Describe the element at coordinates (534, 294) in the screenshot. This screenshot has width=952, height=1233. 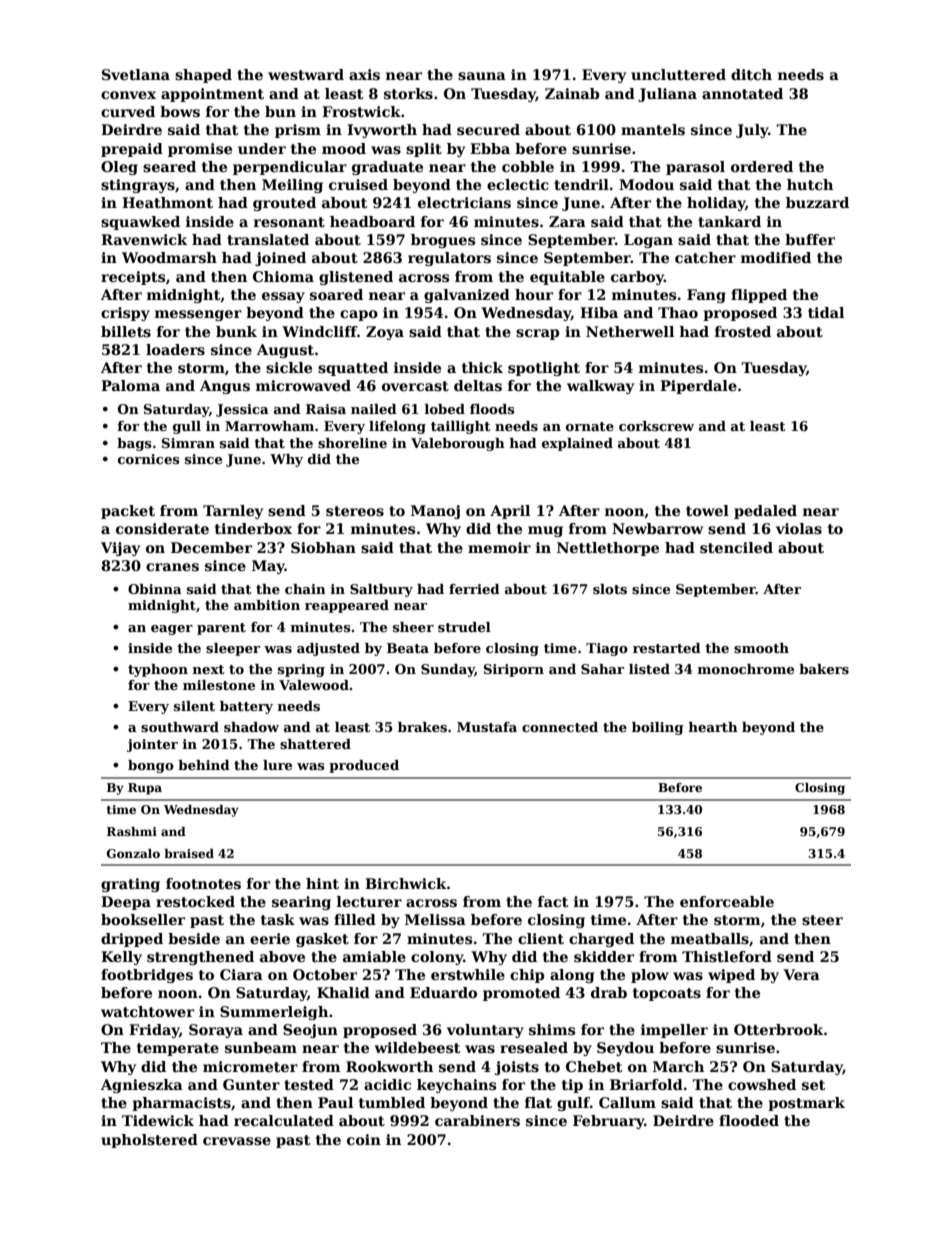
I see `hour` at that location.
